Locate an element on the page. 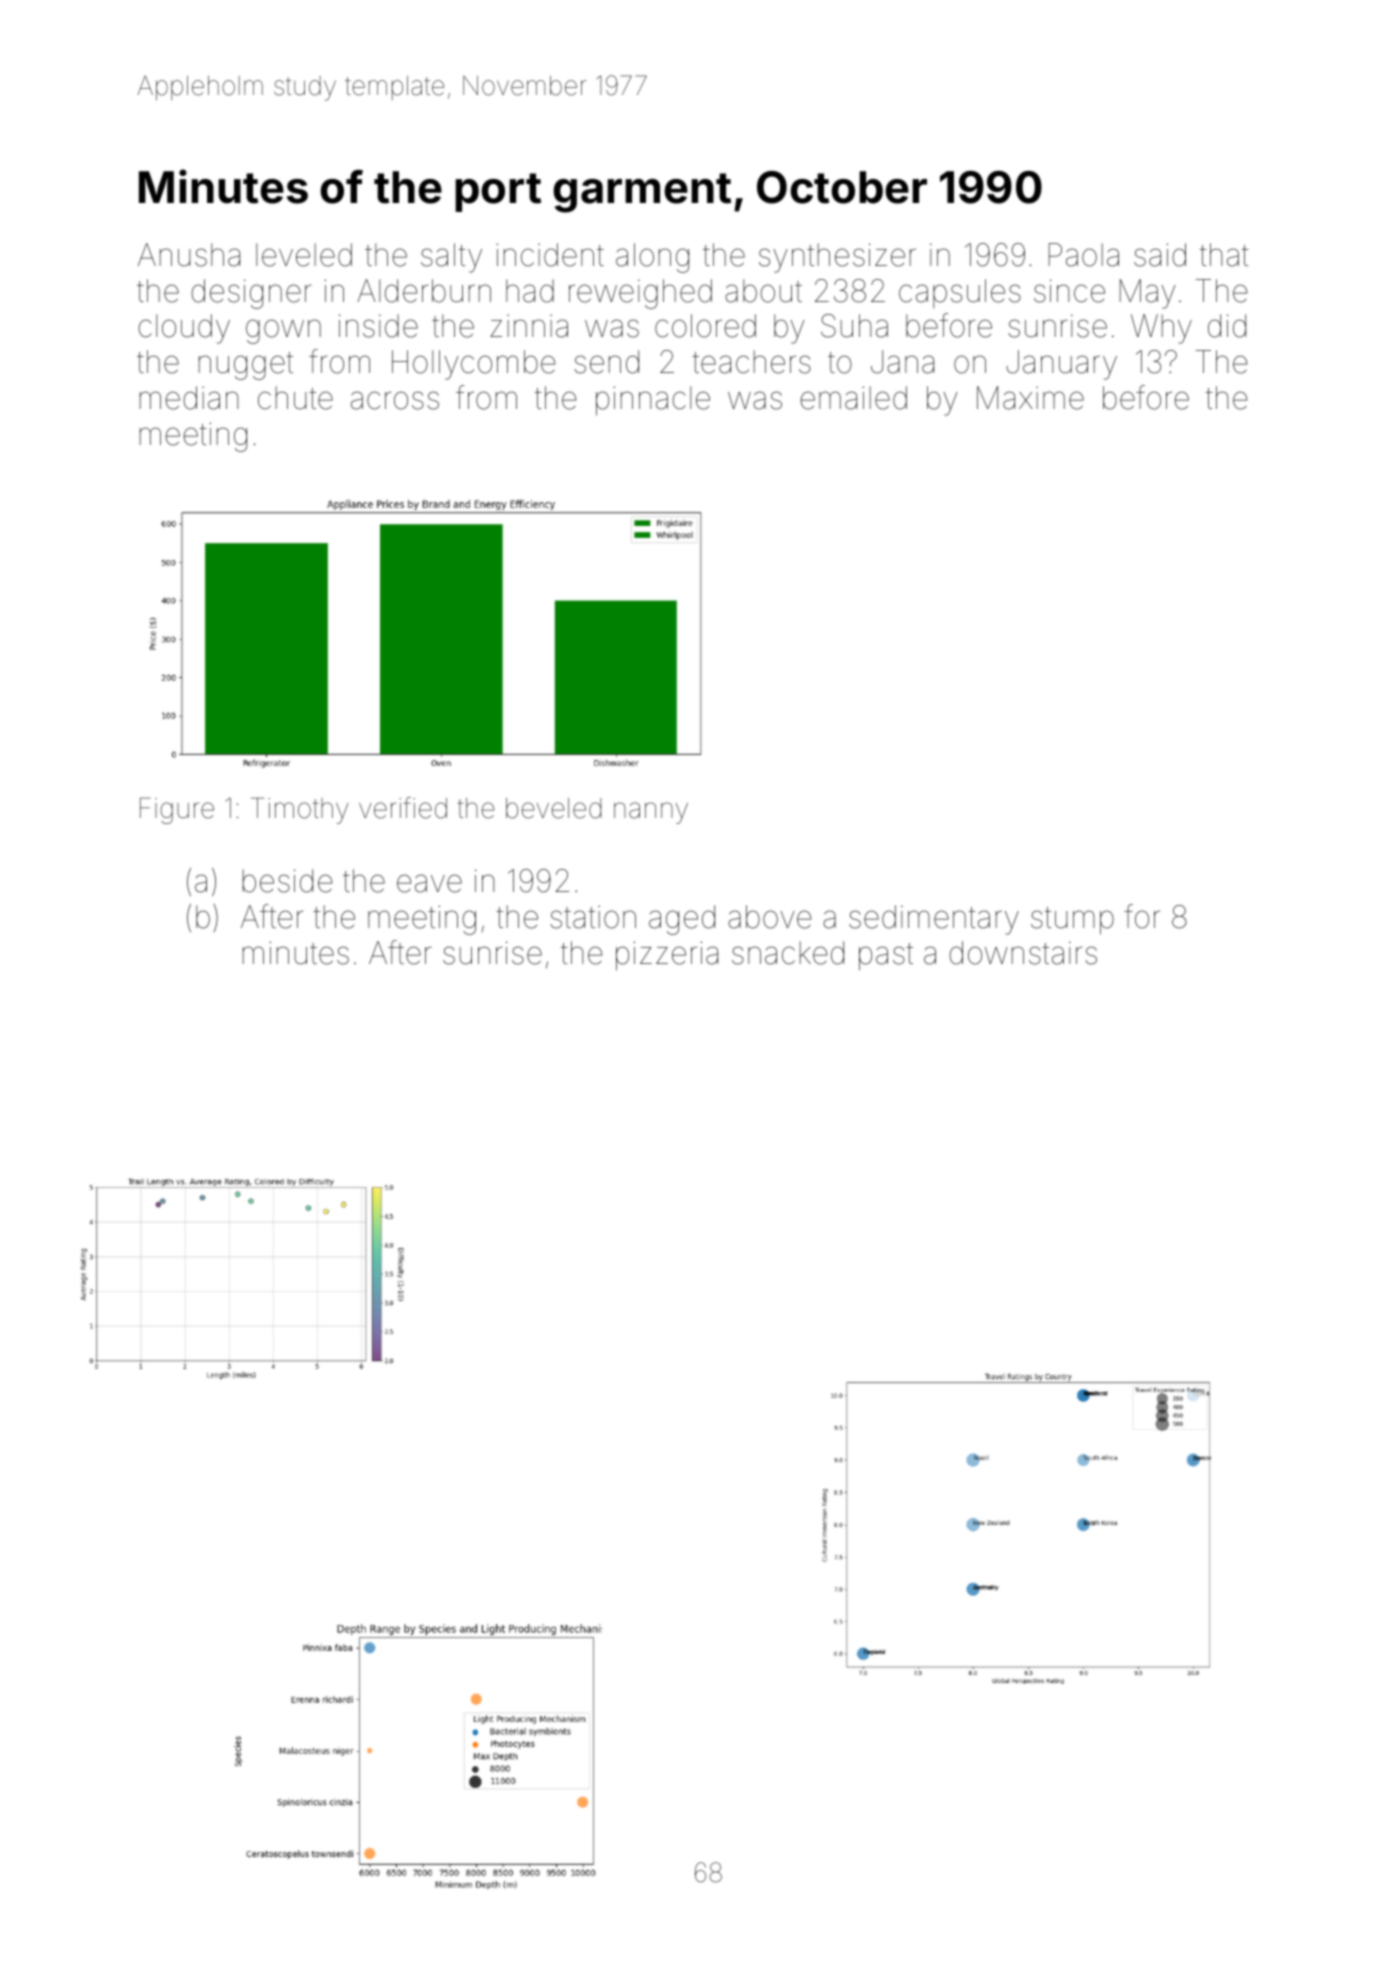 This document has height=1969, width=1386. stump is located at coordinates (1072, 921).
